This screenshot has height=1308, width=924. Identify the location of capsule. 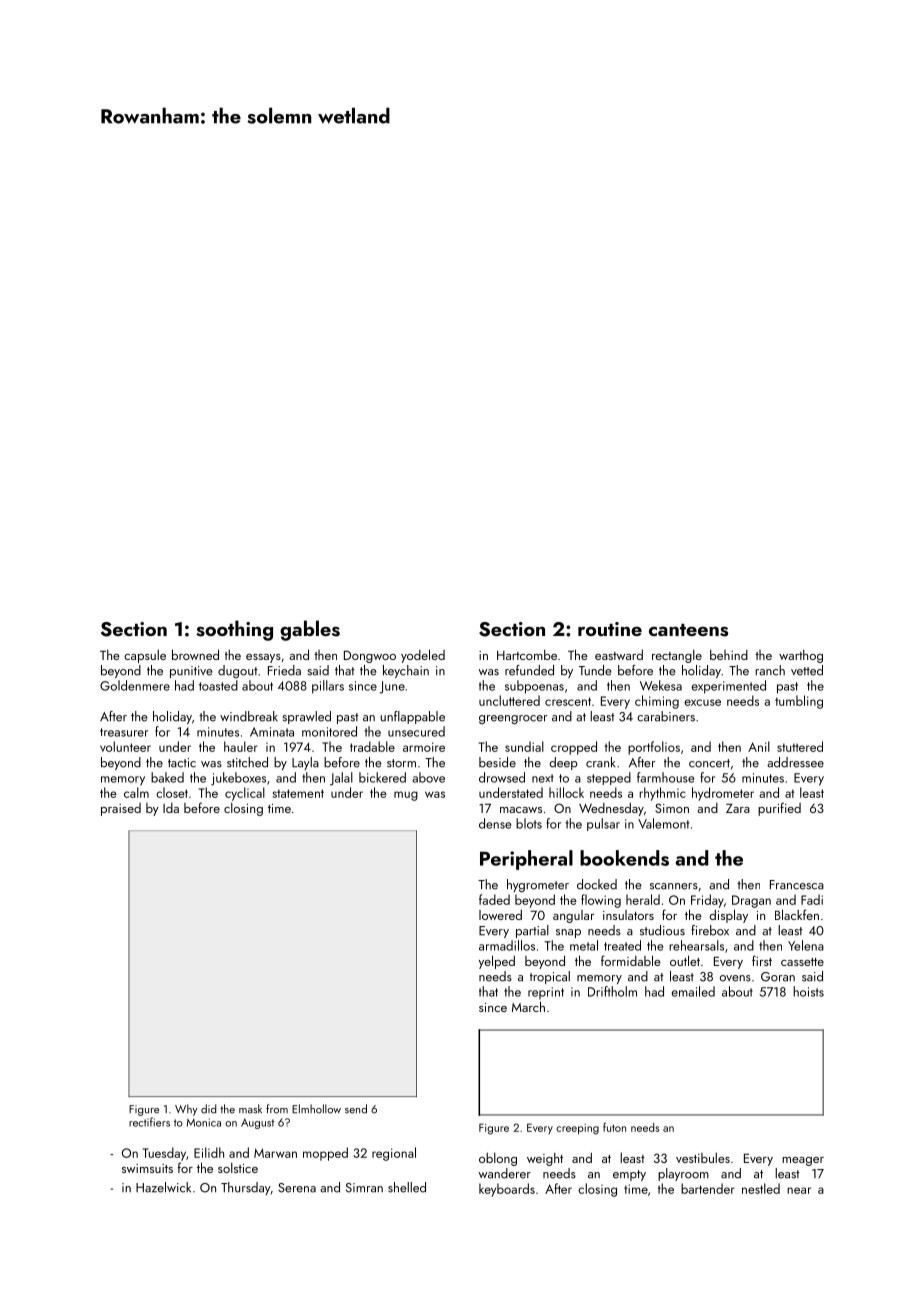
(145, 656).
